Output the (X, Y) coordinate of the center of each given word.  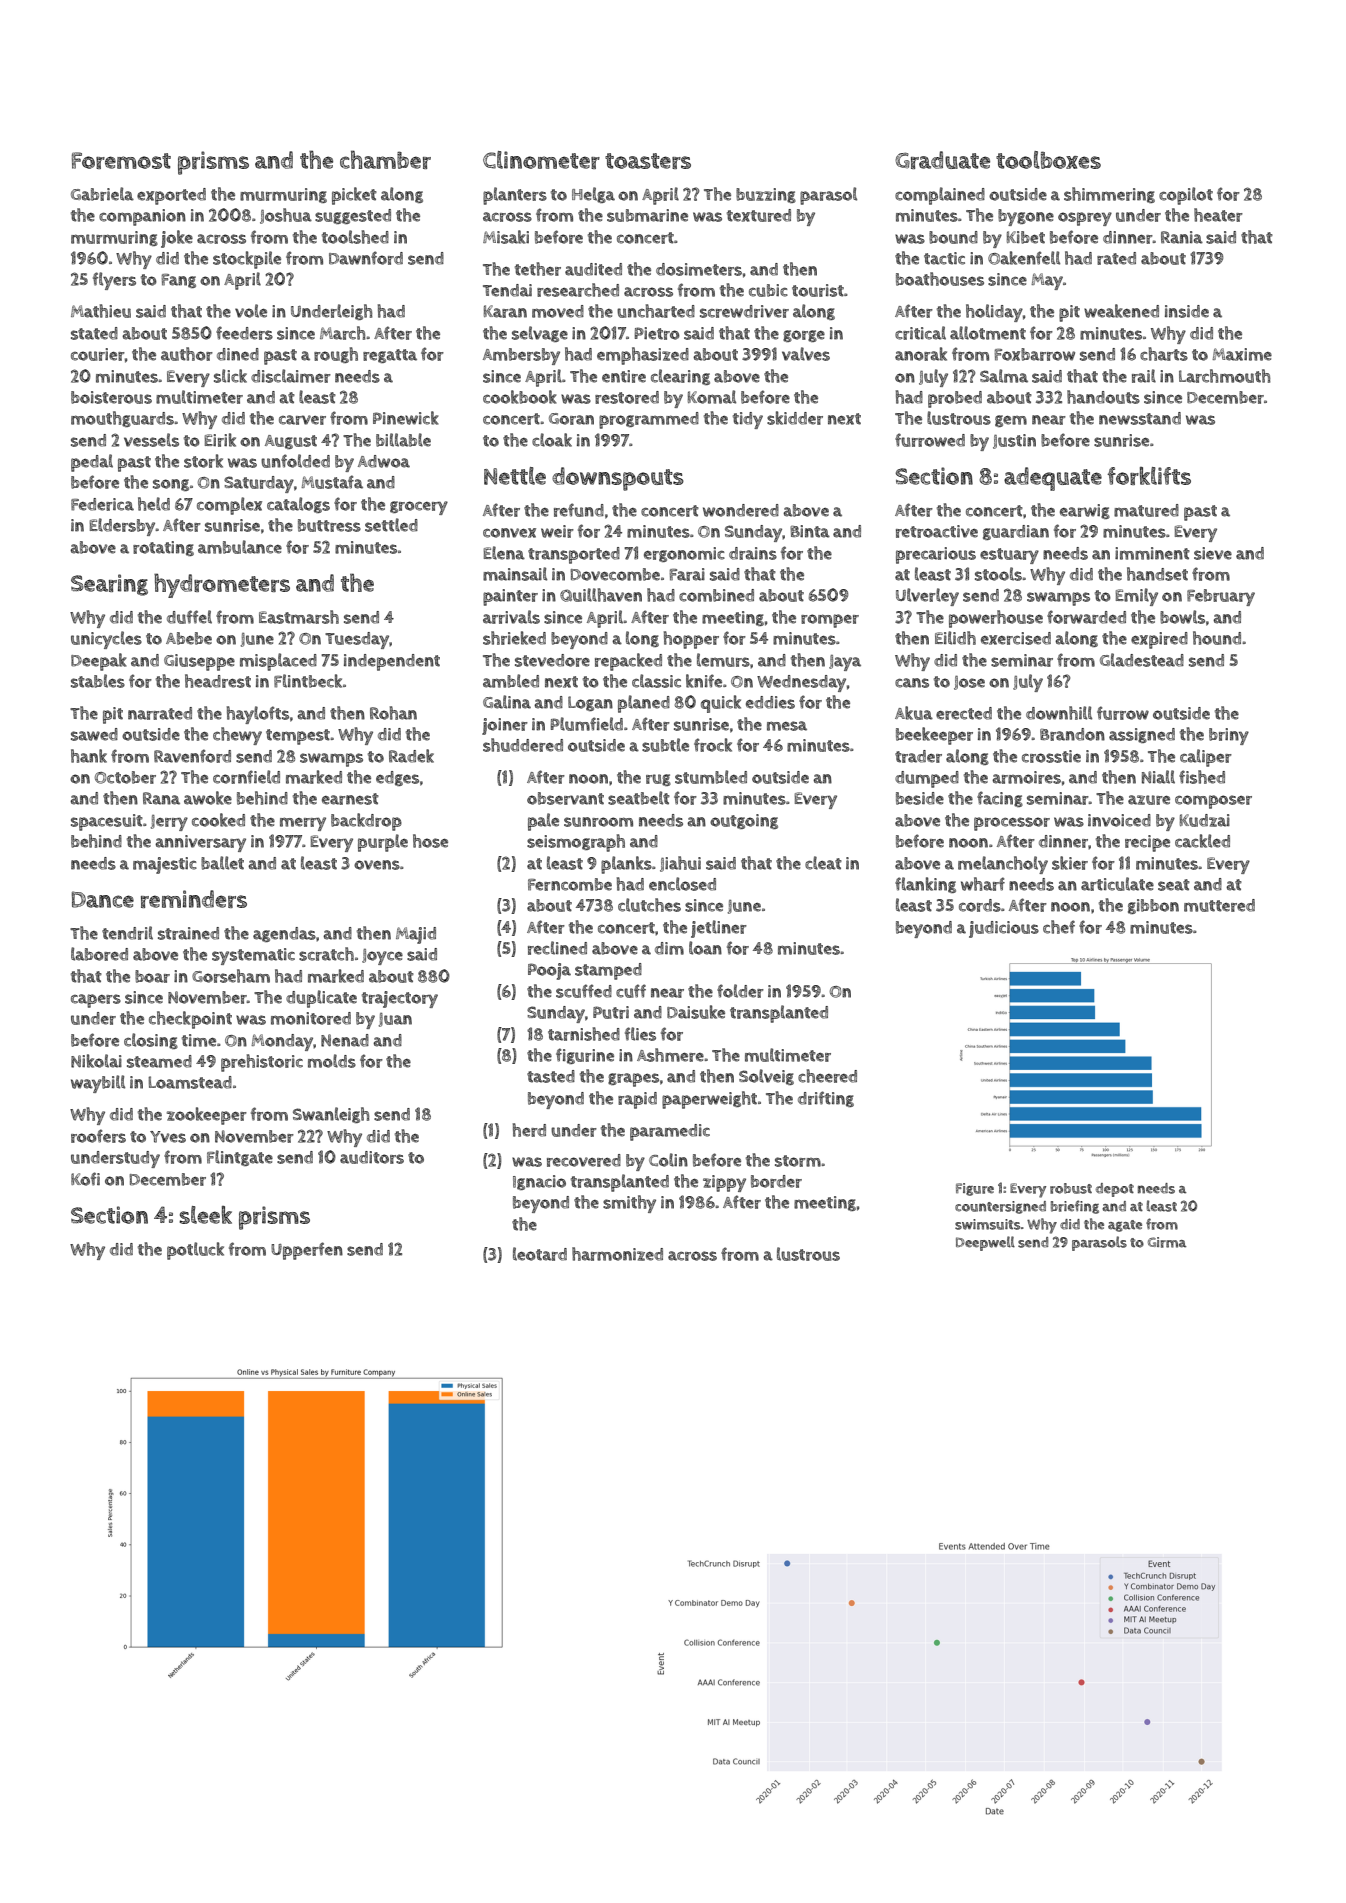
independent (392, 662)
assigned (1142, 735)
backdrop (366, 822)
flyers (114, 281)
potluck (195, 1251)
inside (1187, 311)
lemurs (723, 660)
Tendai (507, 290)
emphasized (643, 356)
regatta (390, 356)
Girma (1167, 1242)
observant (565, 798)
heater (1218, 215)
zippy (724, 1183)
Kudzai (1205, 820)
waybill (98, 1084)
